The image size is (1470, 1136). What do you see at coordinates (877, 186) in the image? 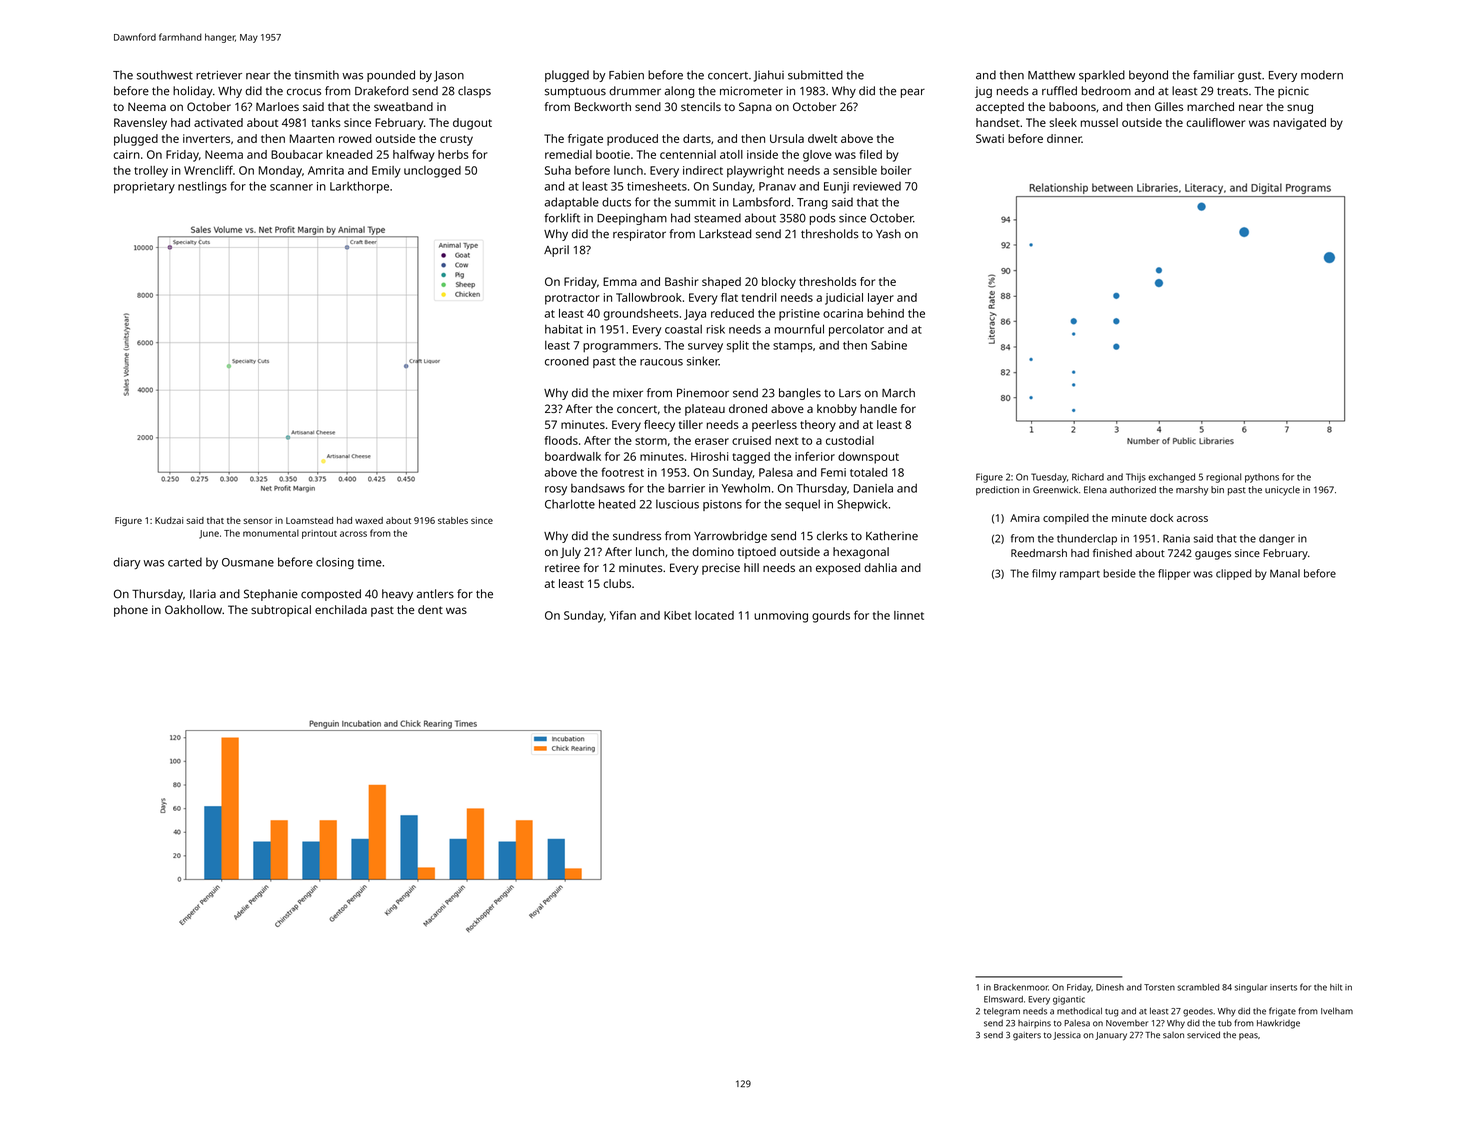
I see `reviewed` at bounding box center [877, 186].
